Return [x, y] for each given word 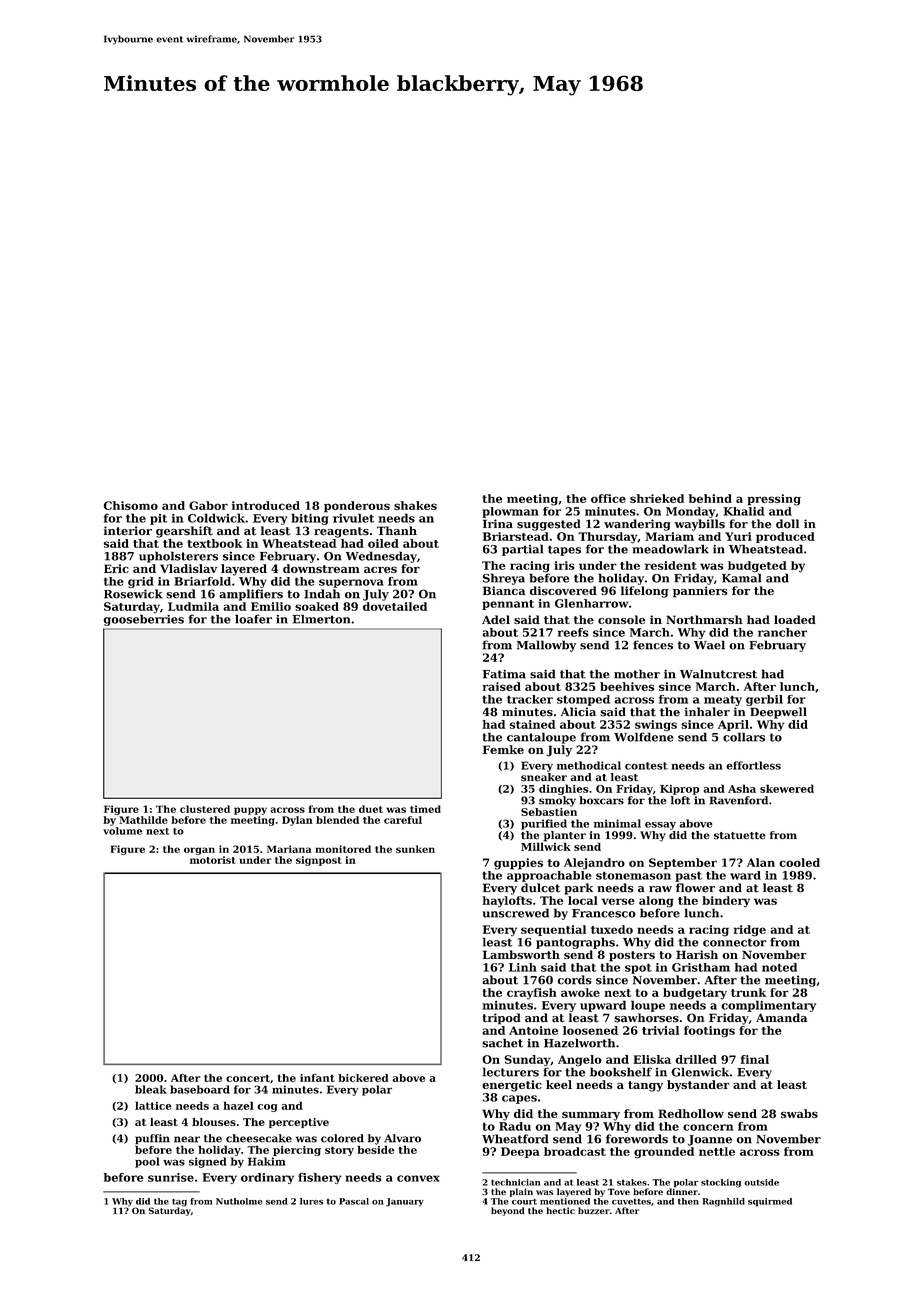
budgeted [757, 567]
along [656, 902]
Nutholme [239, 1201]
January [405, 1202]
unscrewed [516, 913]
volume [122, 831]
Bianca [504, 590]
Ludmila [193, 606]
